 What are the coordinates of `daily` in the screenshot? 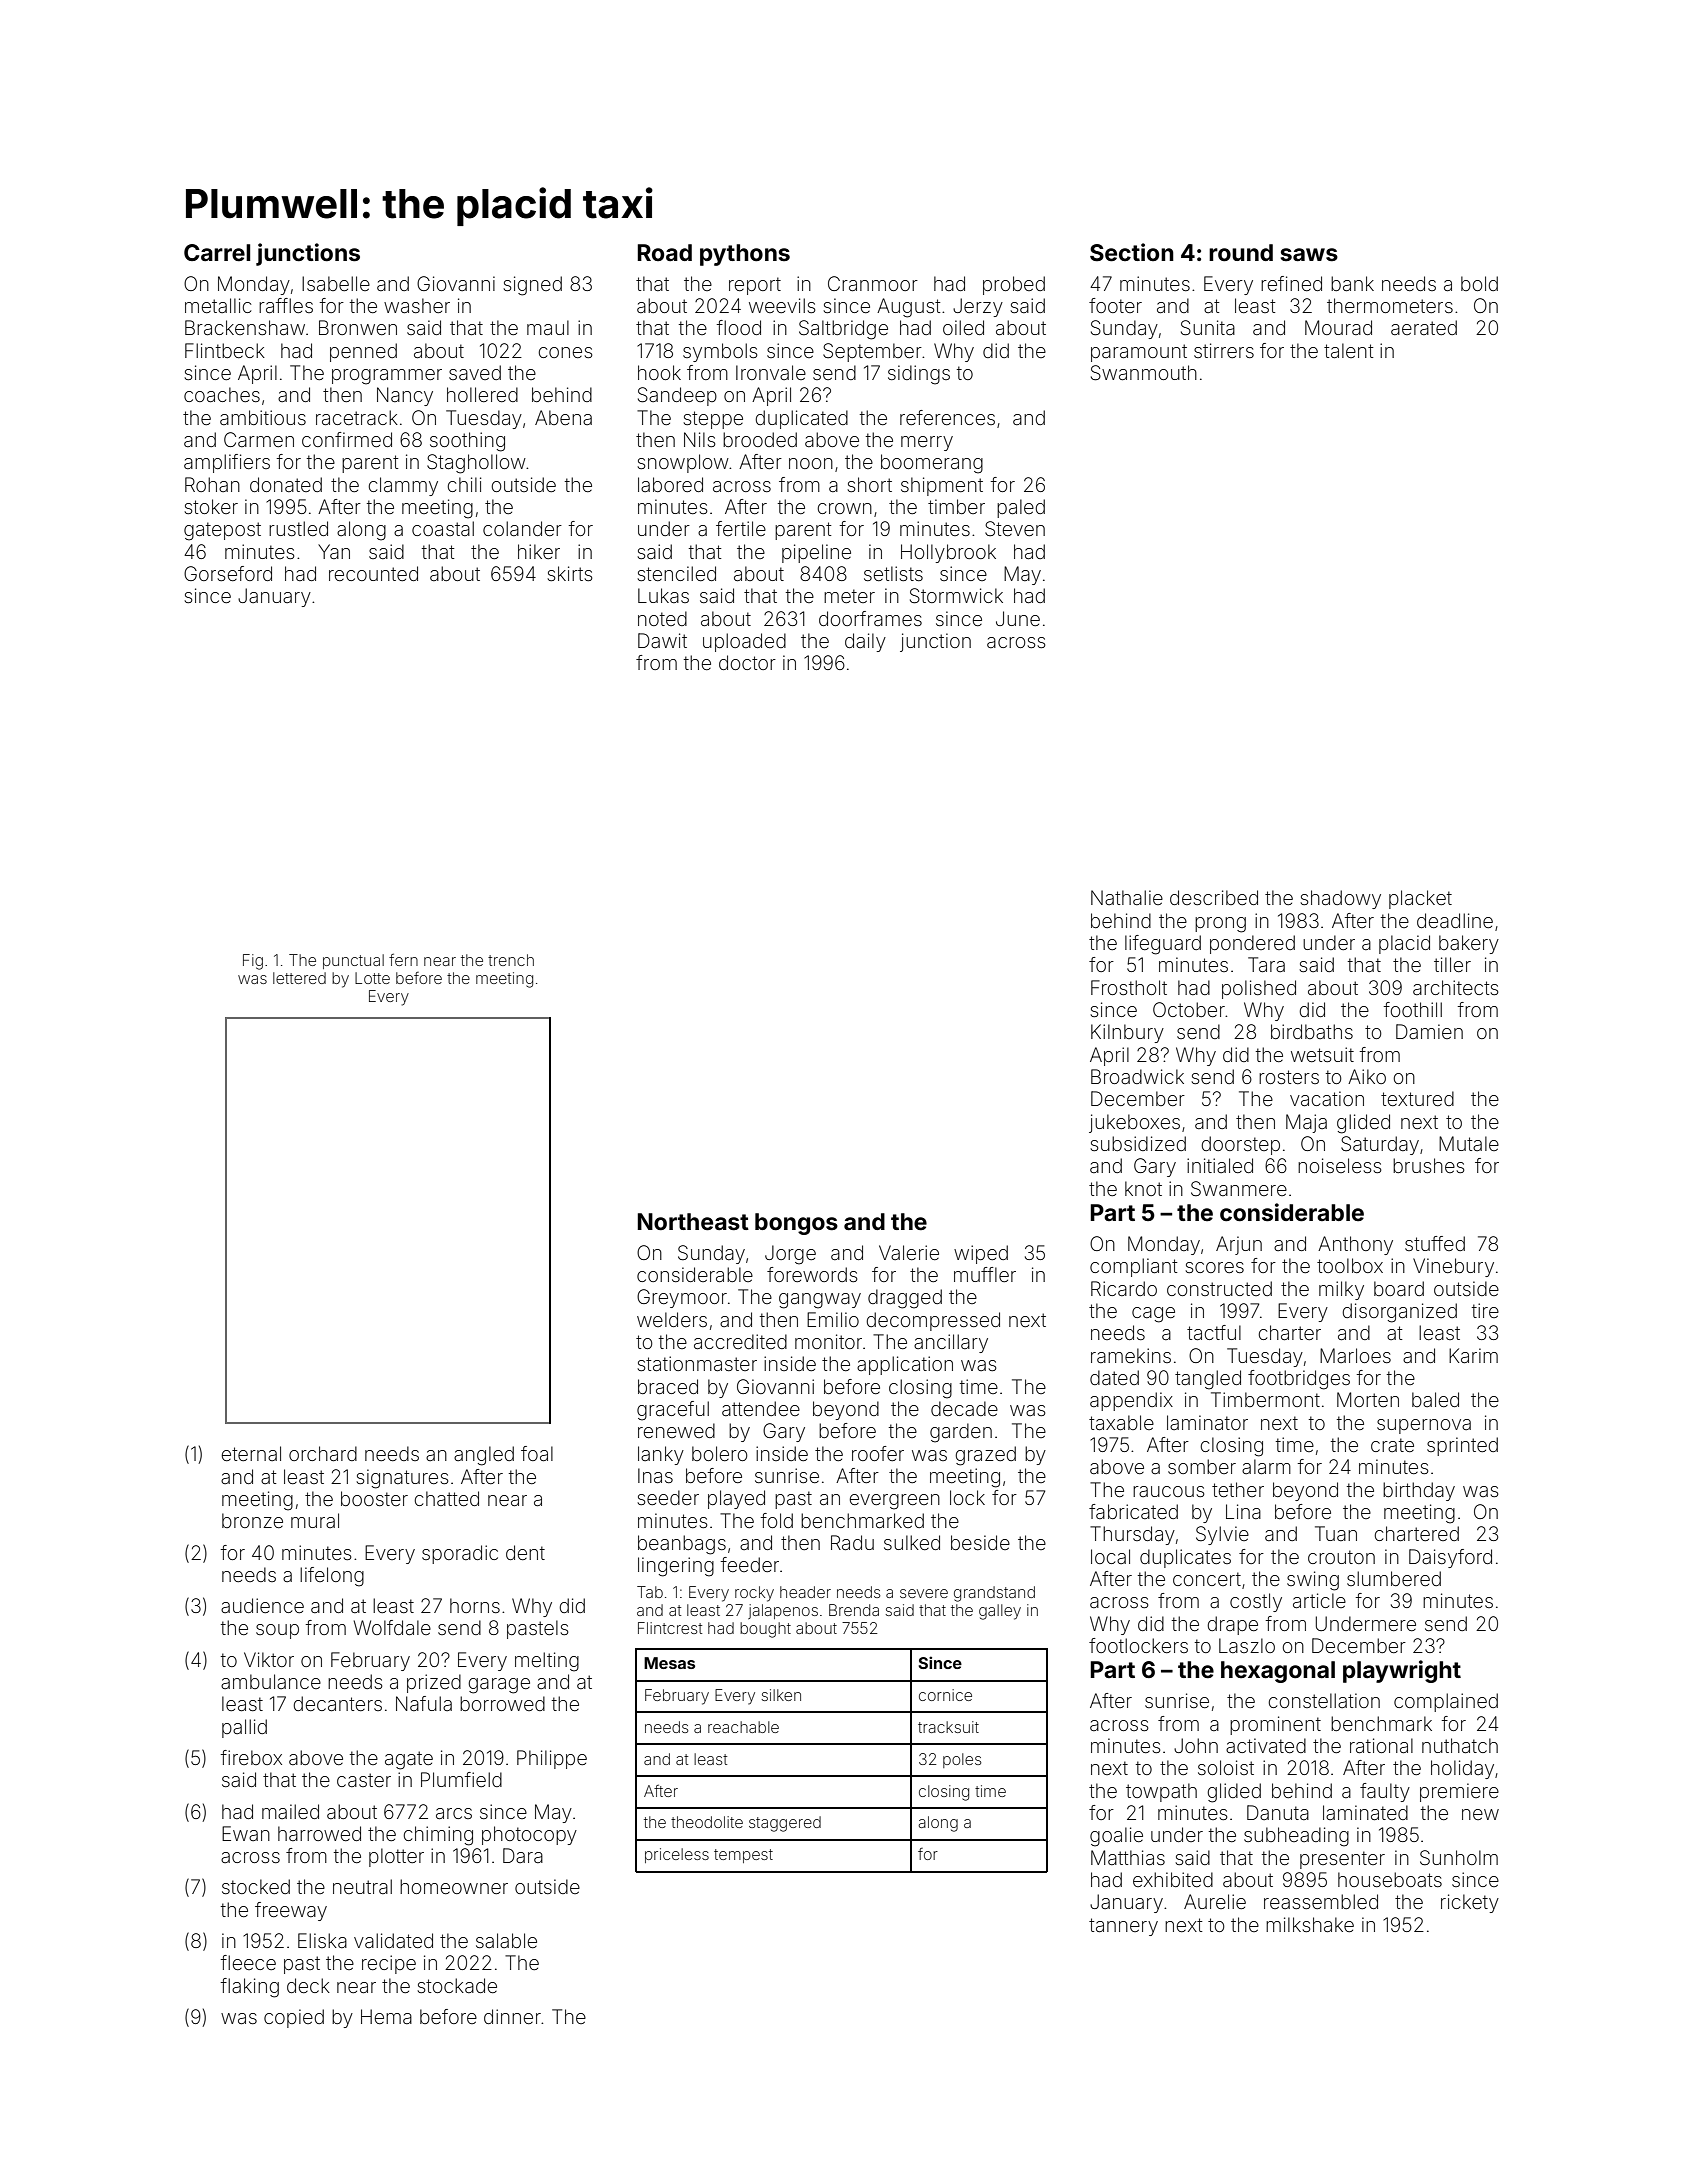 It's located at (865, 642).
